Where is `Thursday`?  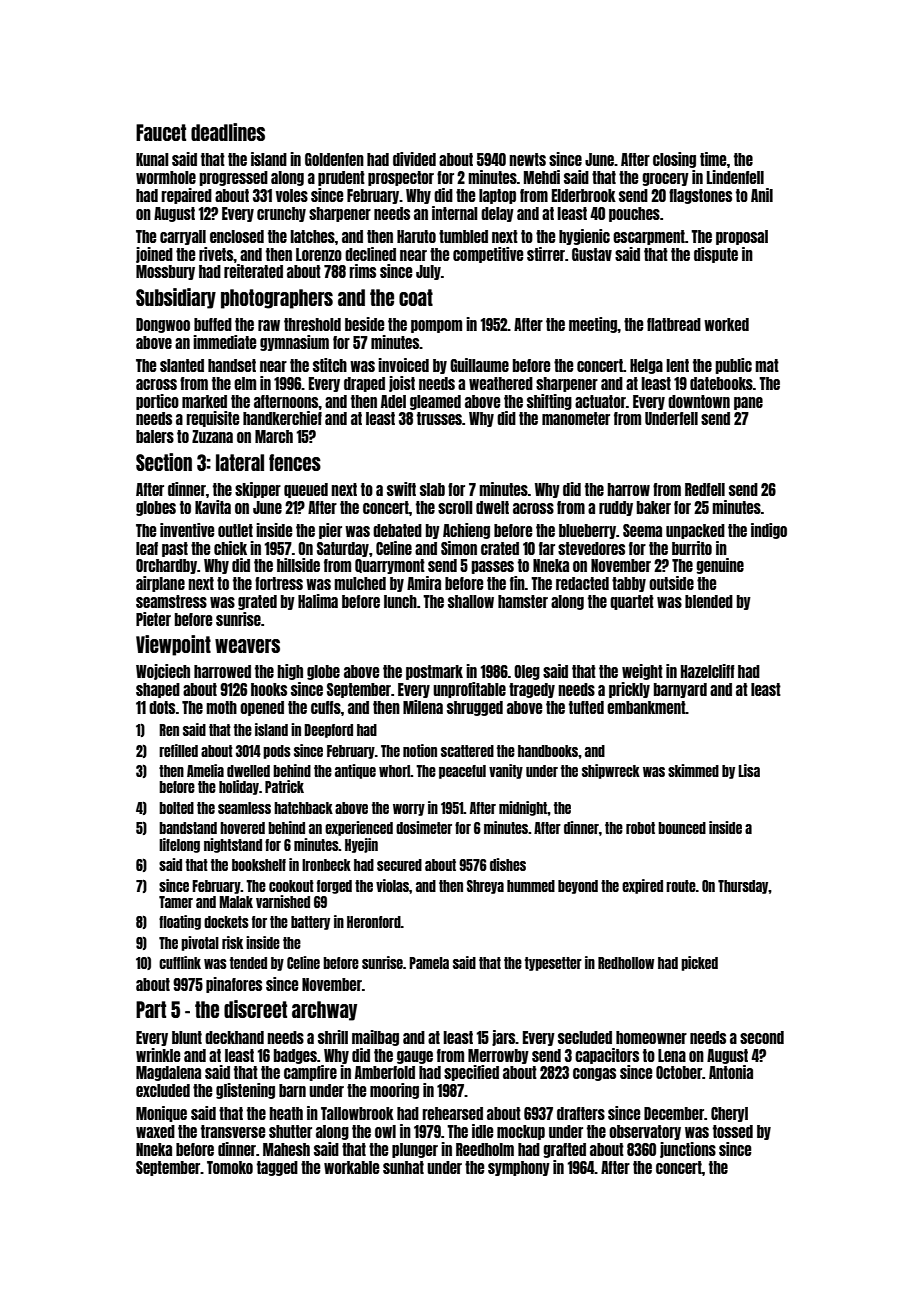 Thursday is located at coordinates (743, 887).
